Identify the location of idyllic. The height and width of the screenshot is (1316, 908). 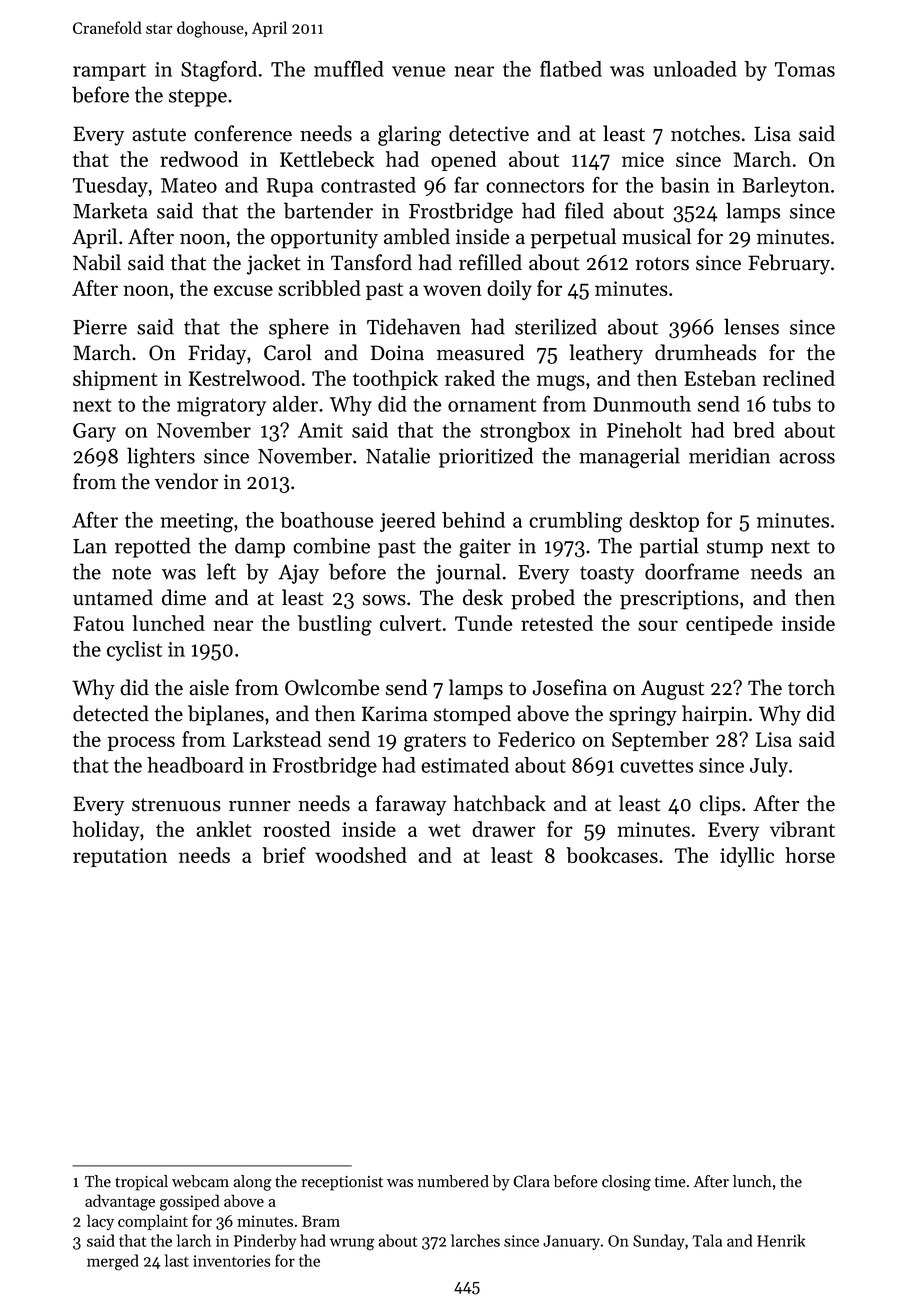
(747, 857).
